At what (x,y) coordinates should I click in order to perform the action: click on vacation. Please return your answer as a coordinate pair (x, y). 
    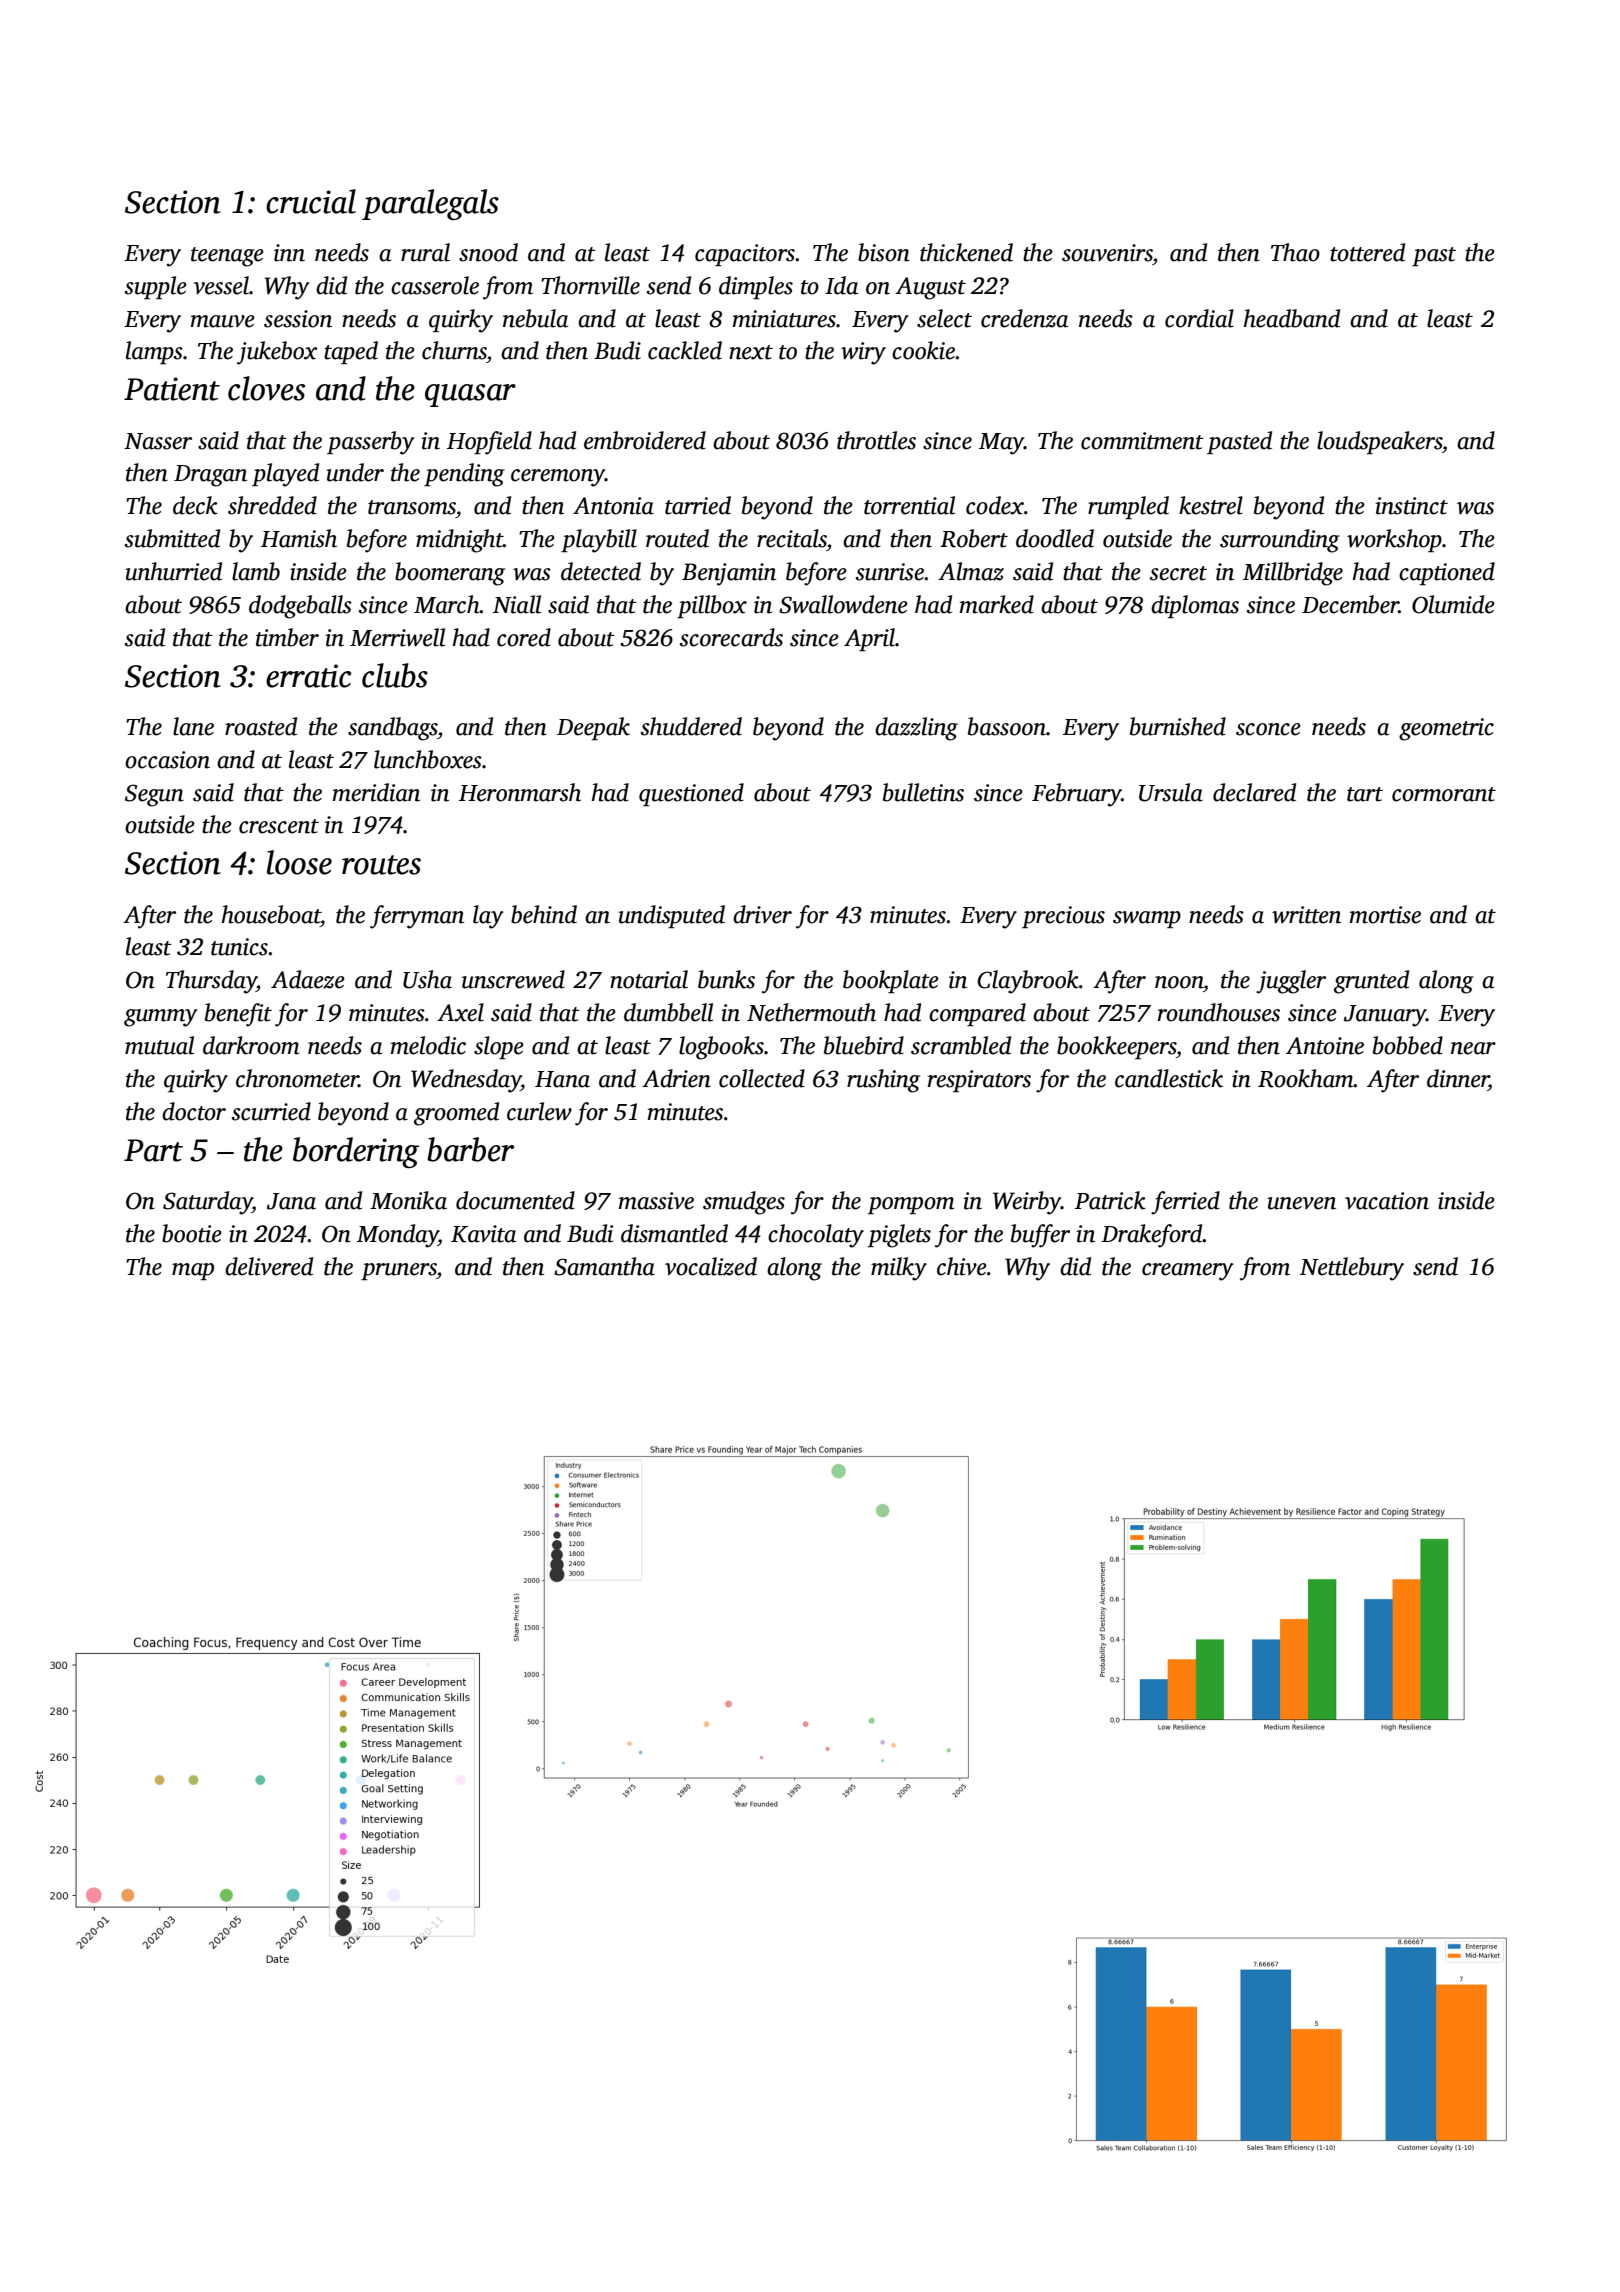
    Looking at the image, I should click on (1387, 1201).
